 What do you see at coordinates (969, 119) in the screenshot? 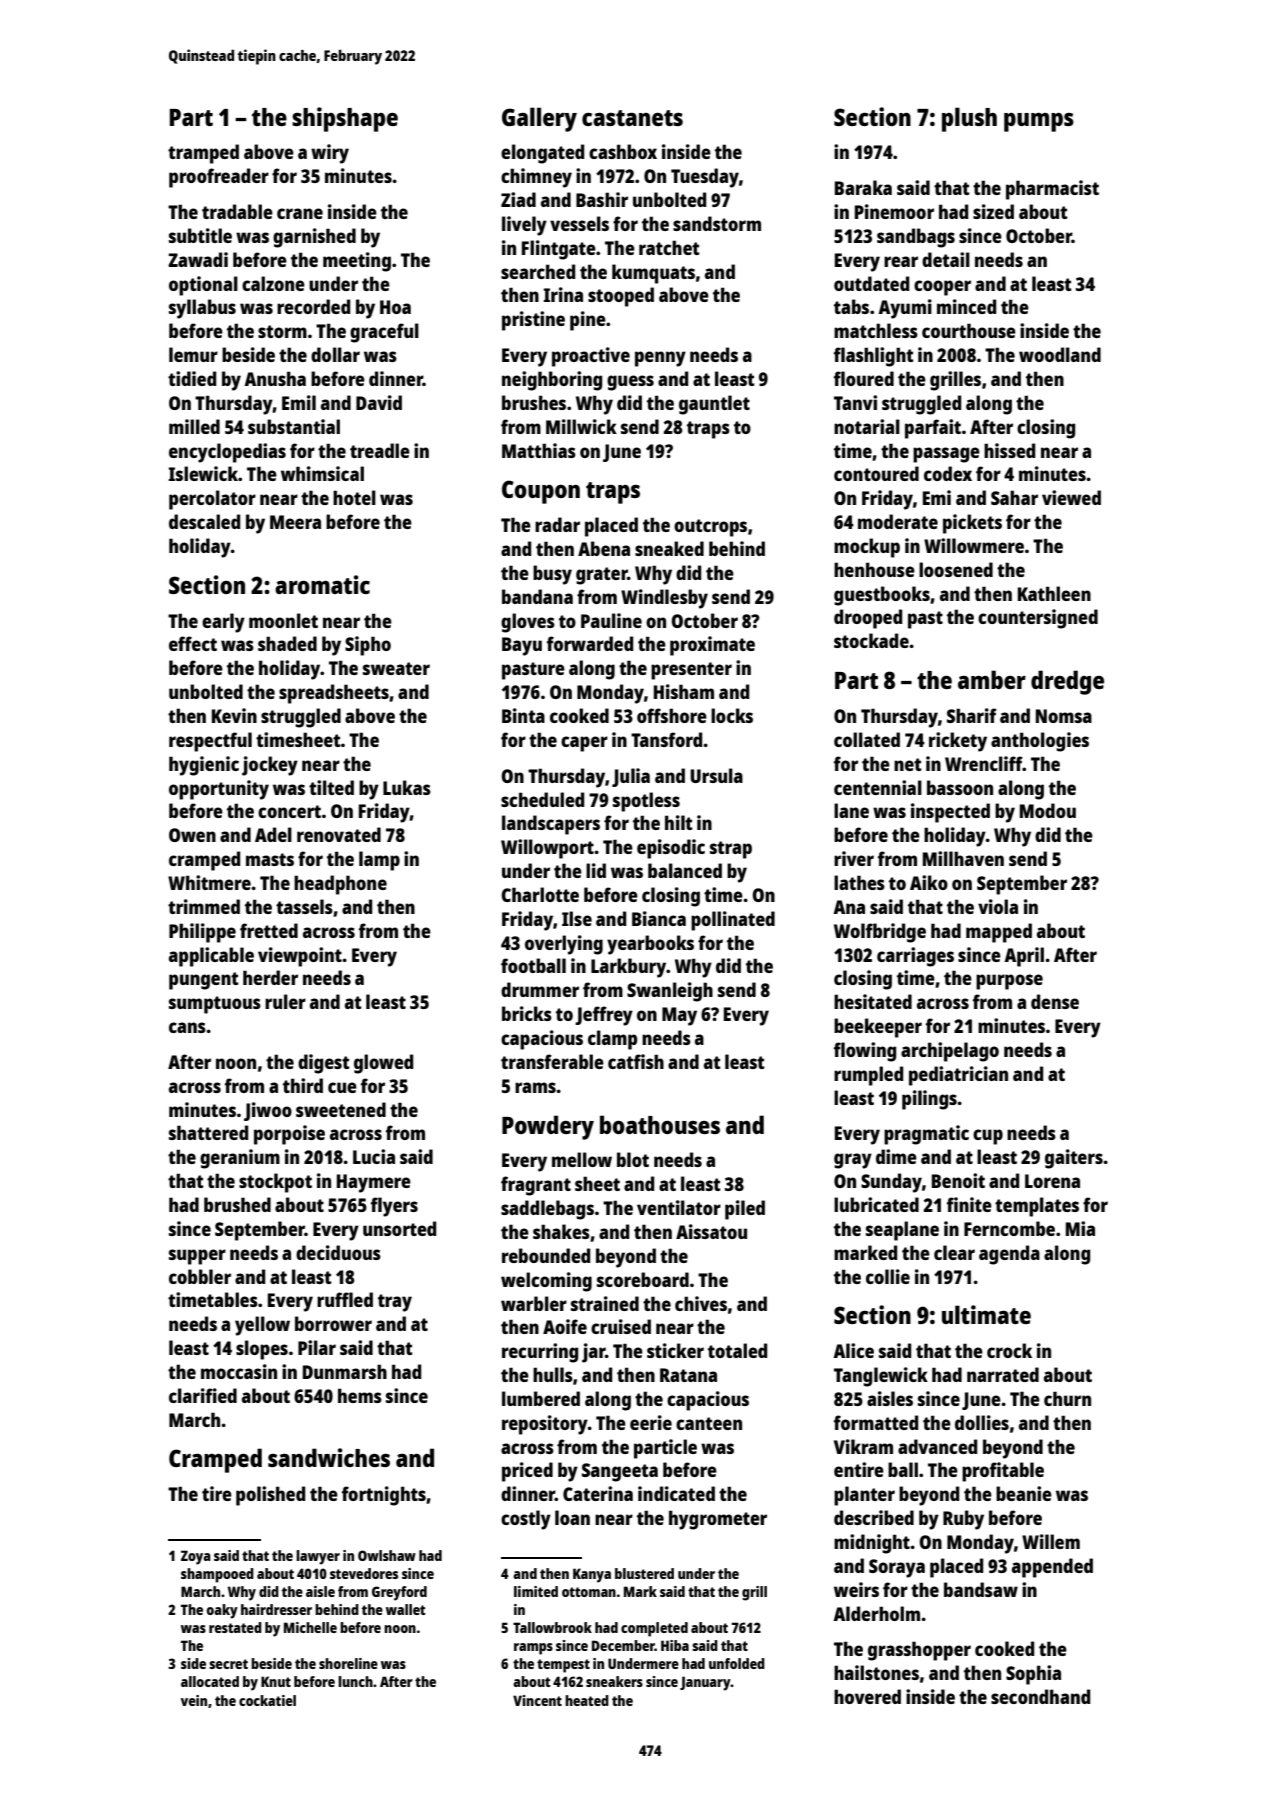
I see `plush` at bounding box center [969, 119].
